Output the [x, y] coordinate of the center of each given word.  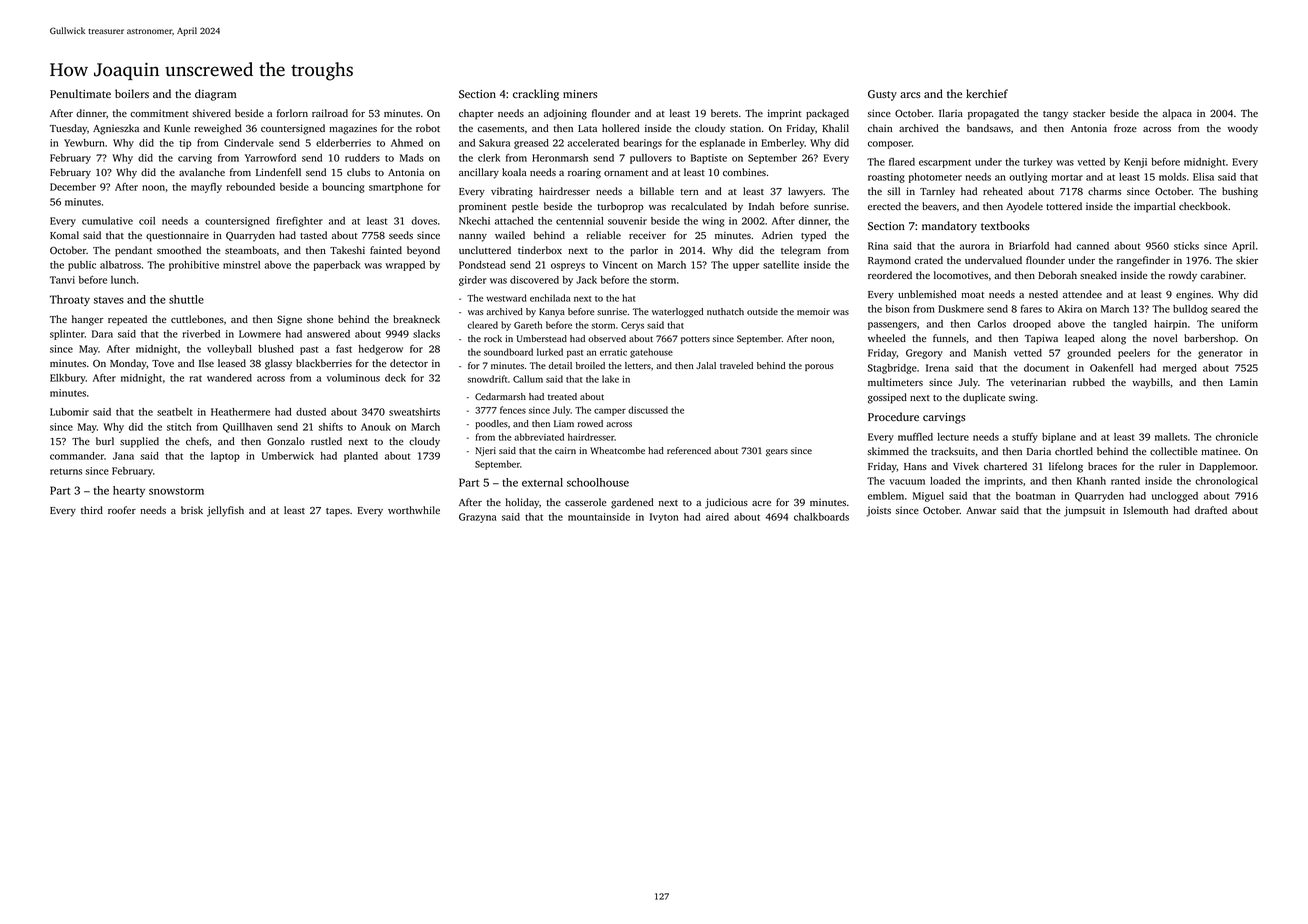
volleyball [229, 350]
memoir [813, 311]
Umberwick [288, 456]
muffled [915, 437]
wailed [510, 235]
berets [724, 113]
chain [880, 128]
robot [428, 128]
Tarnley [937, 192]
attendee [1082, 294]
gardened [632, 503]
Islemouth [1145, 510]
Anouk [376, 427]
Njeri [485, 451]
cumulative [107, 221]
